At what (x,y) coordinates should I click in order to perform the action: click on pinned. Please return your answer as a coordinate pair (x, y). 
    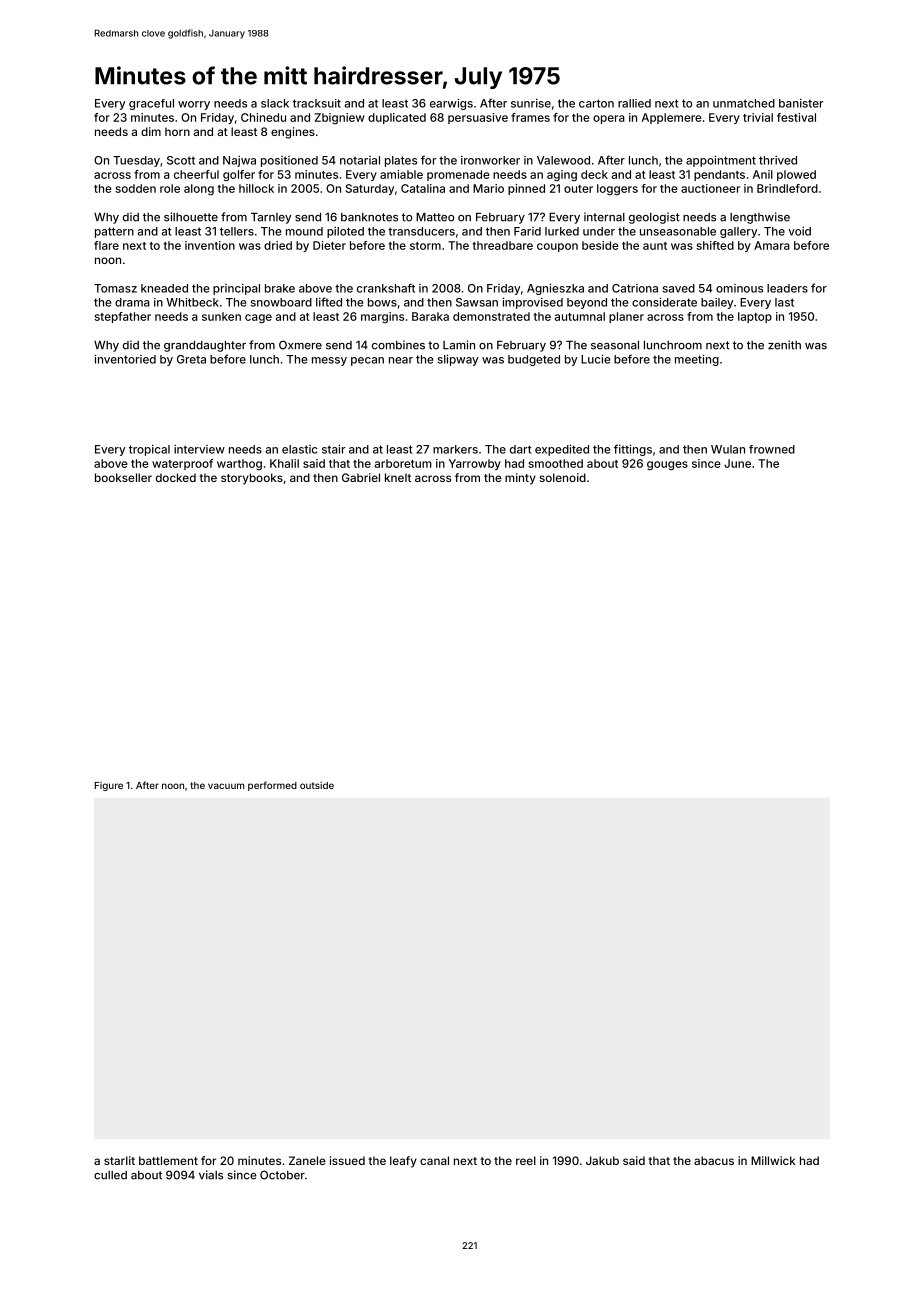
    Looking at the image, I should click on (526, 189).
